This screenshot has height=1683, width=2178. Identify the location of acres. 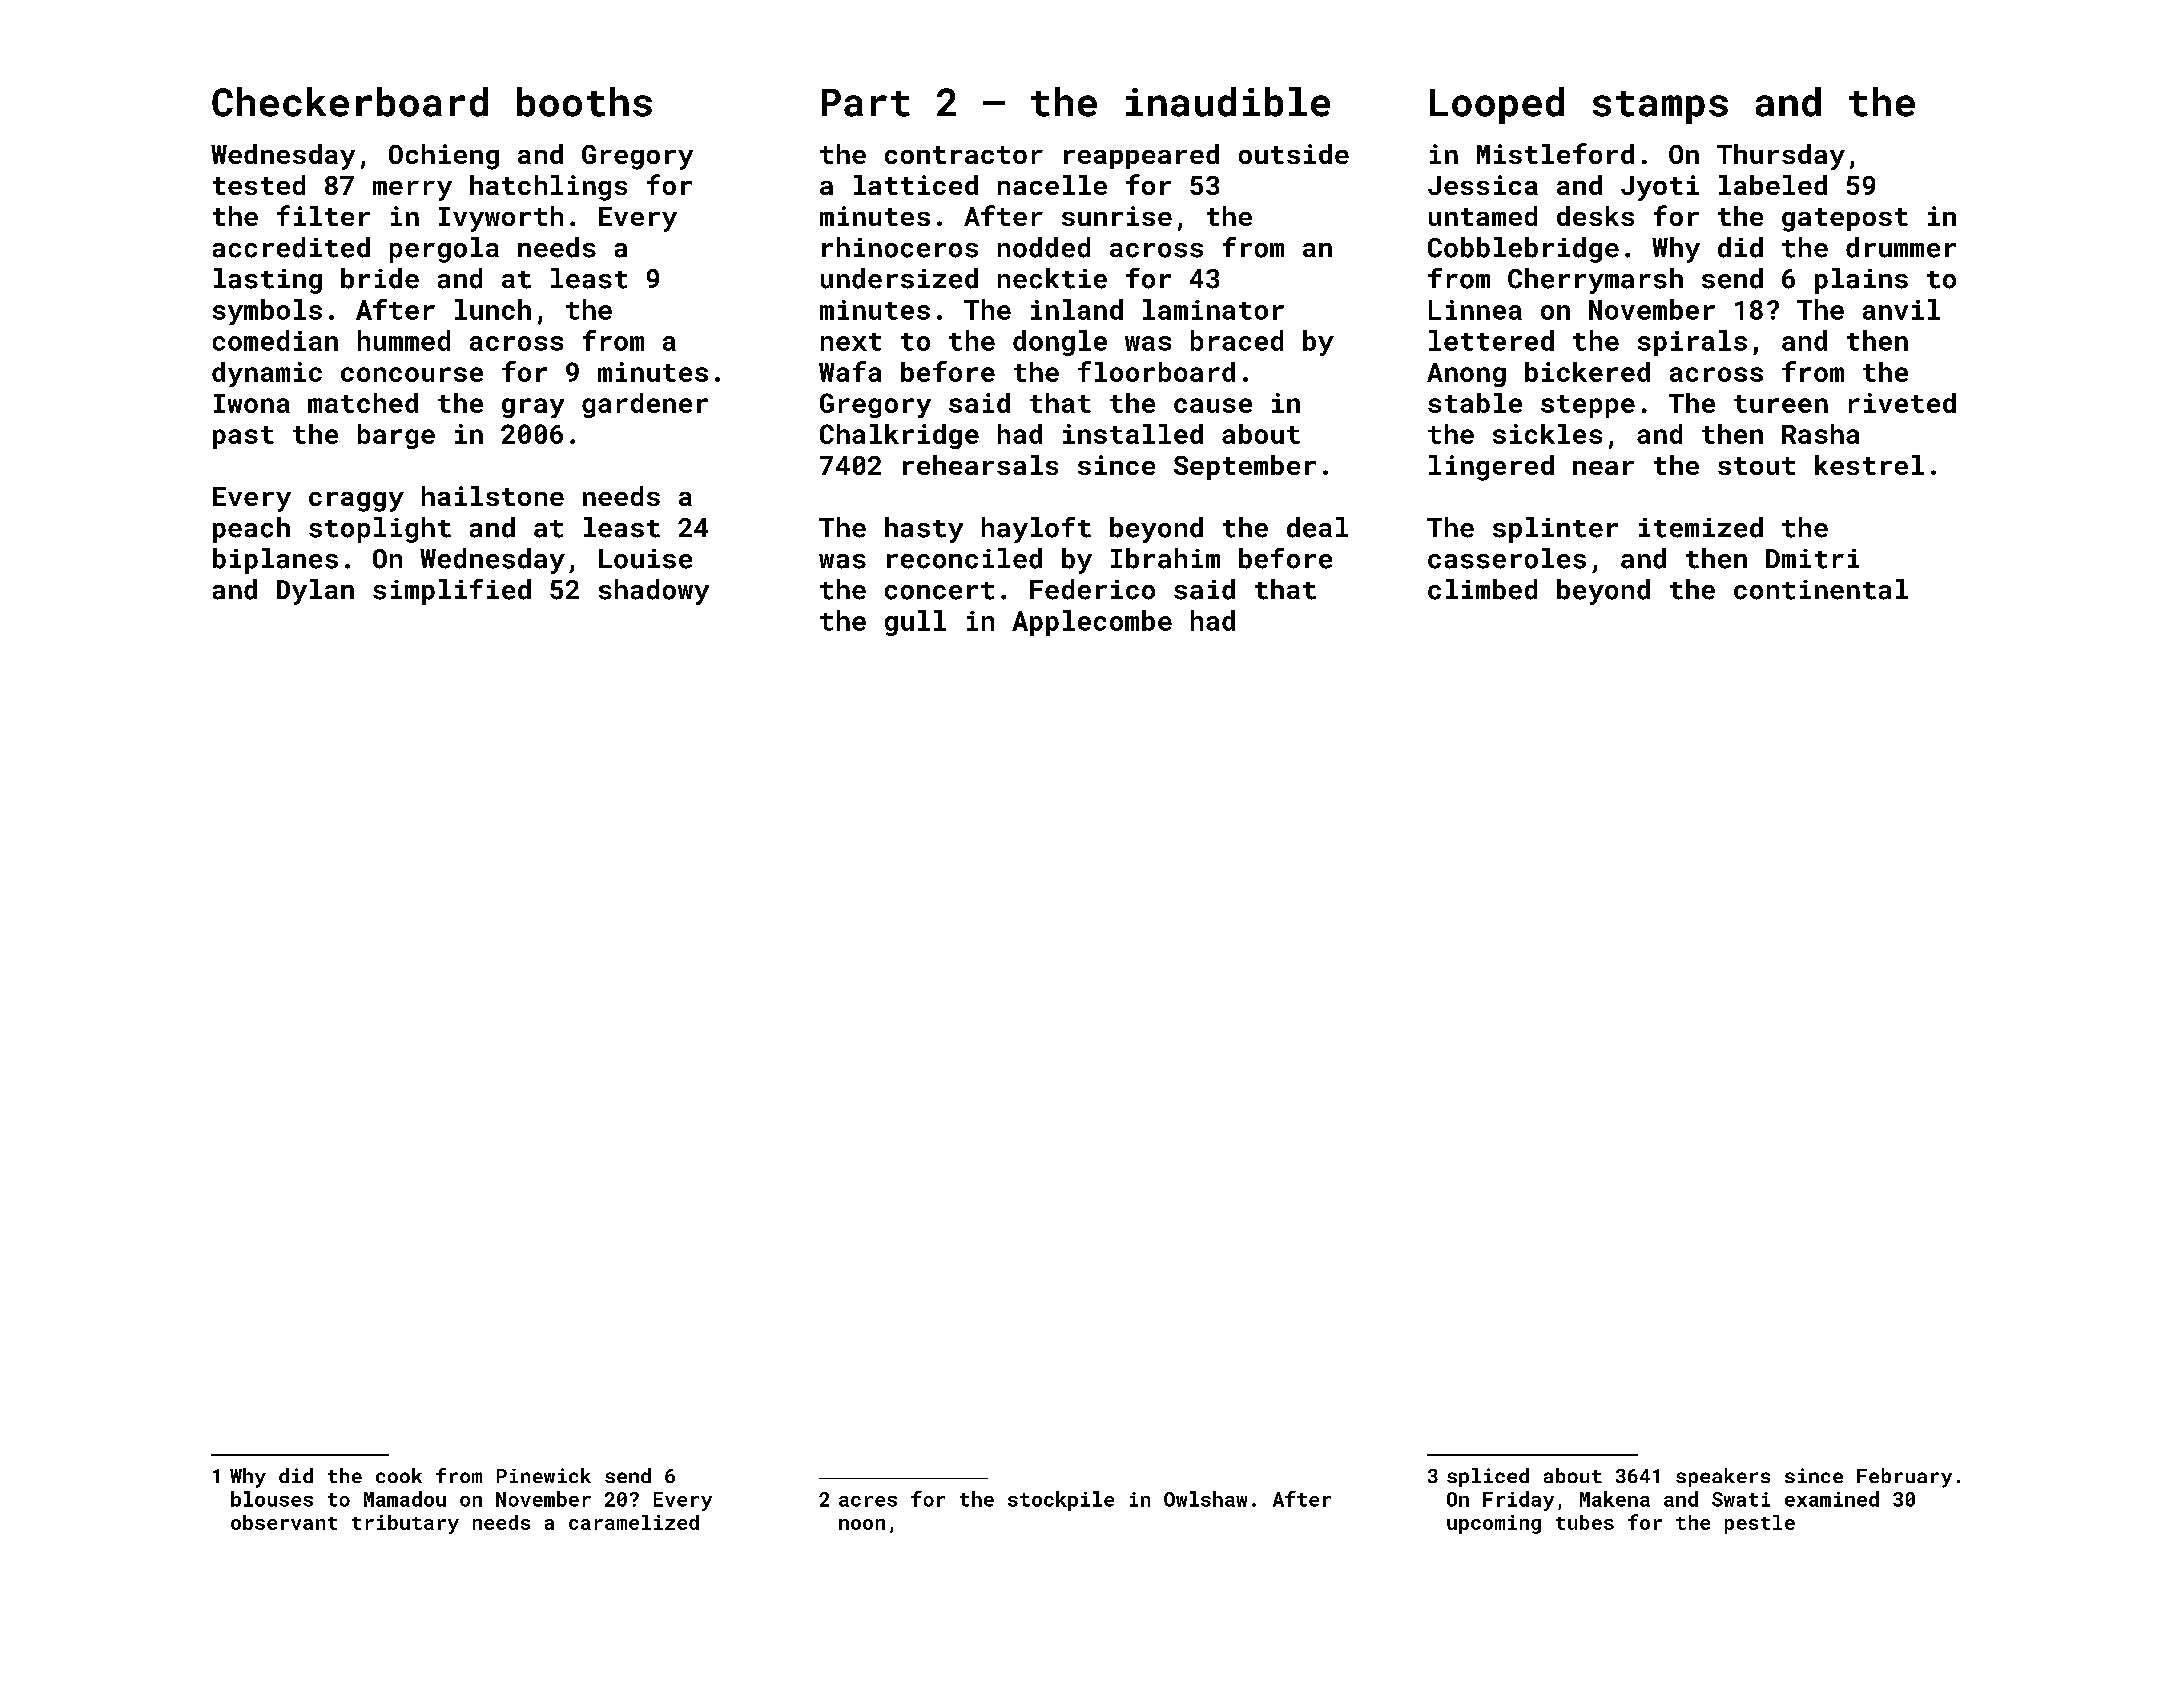
(868, 1501).
